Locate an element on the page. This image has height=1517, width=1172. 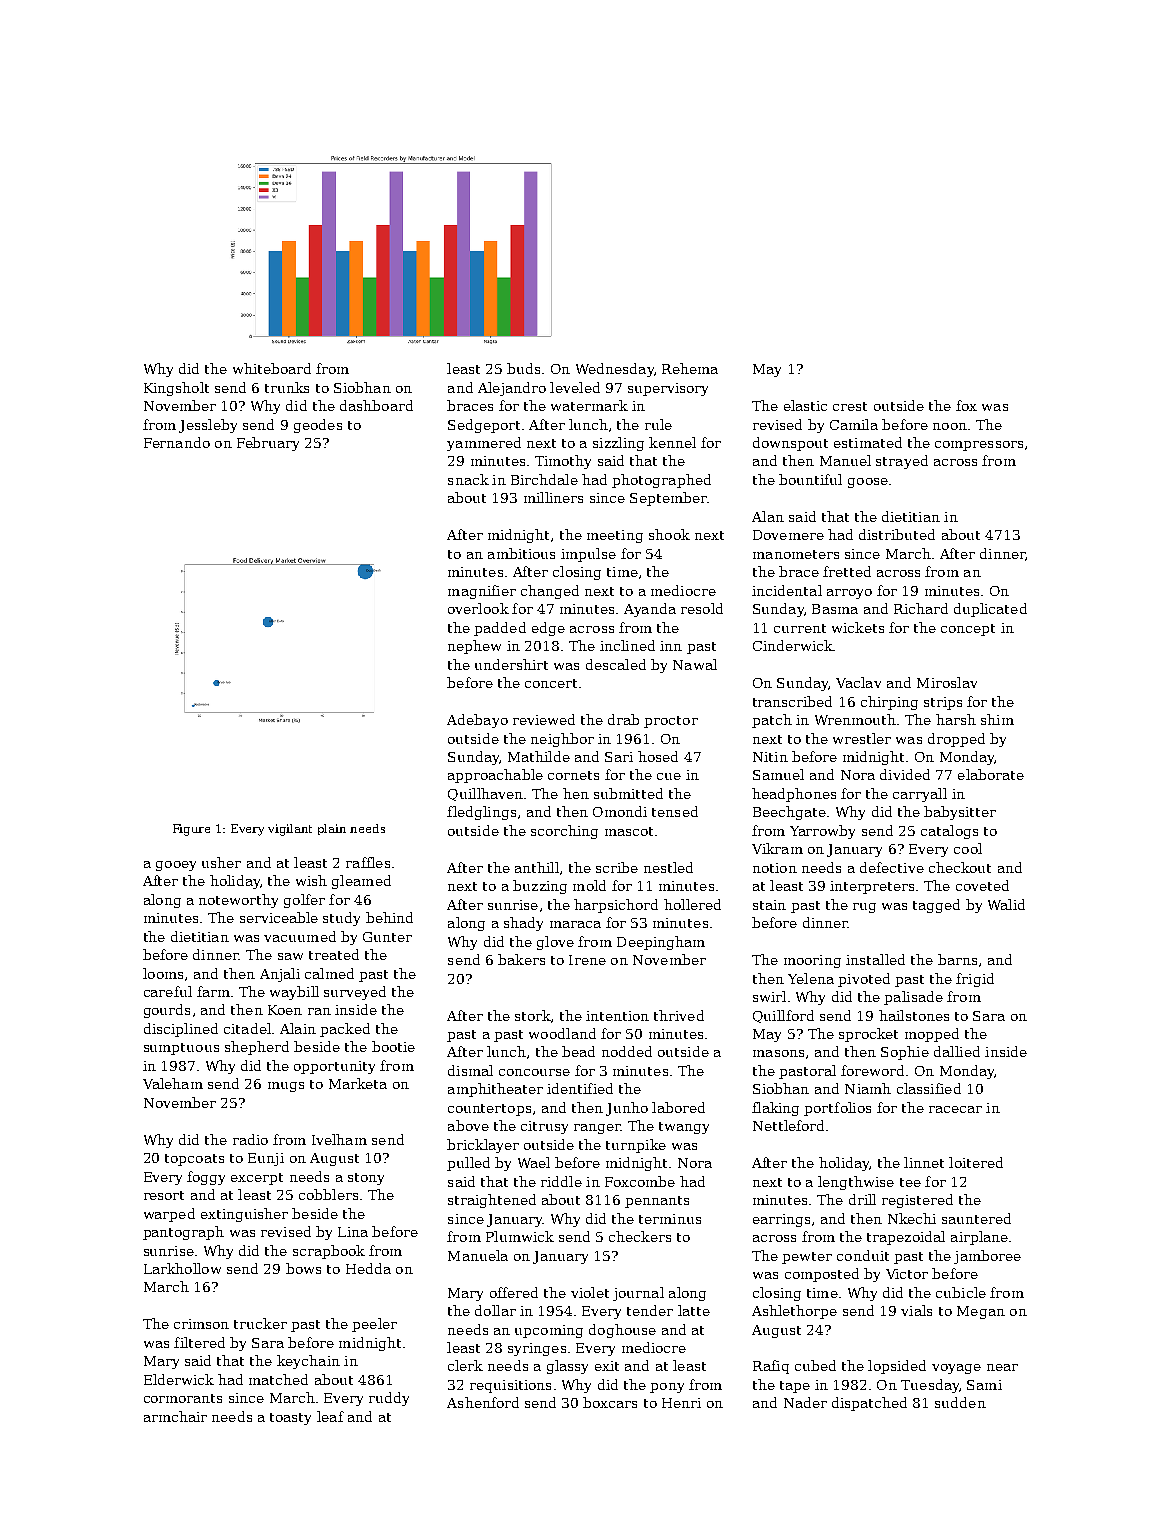
geodes is located at coordinates (318, 426).
